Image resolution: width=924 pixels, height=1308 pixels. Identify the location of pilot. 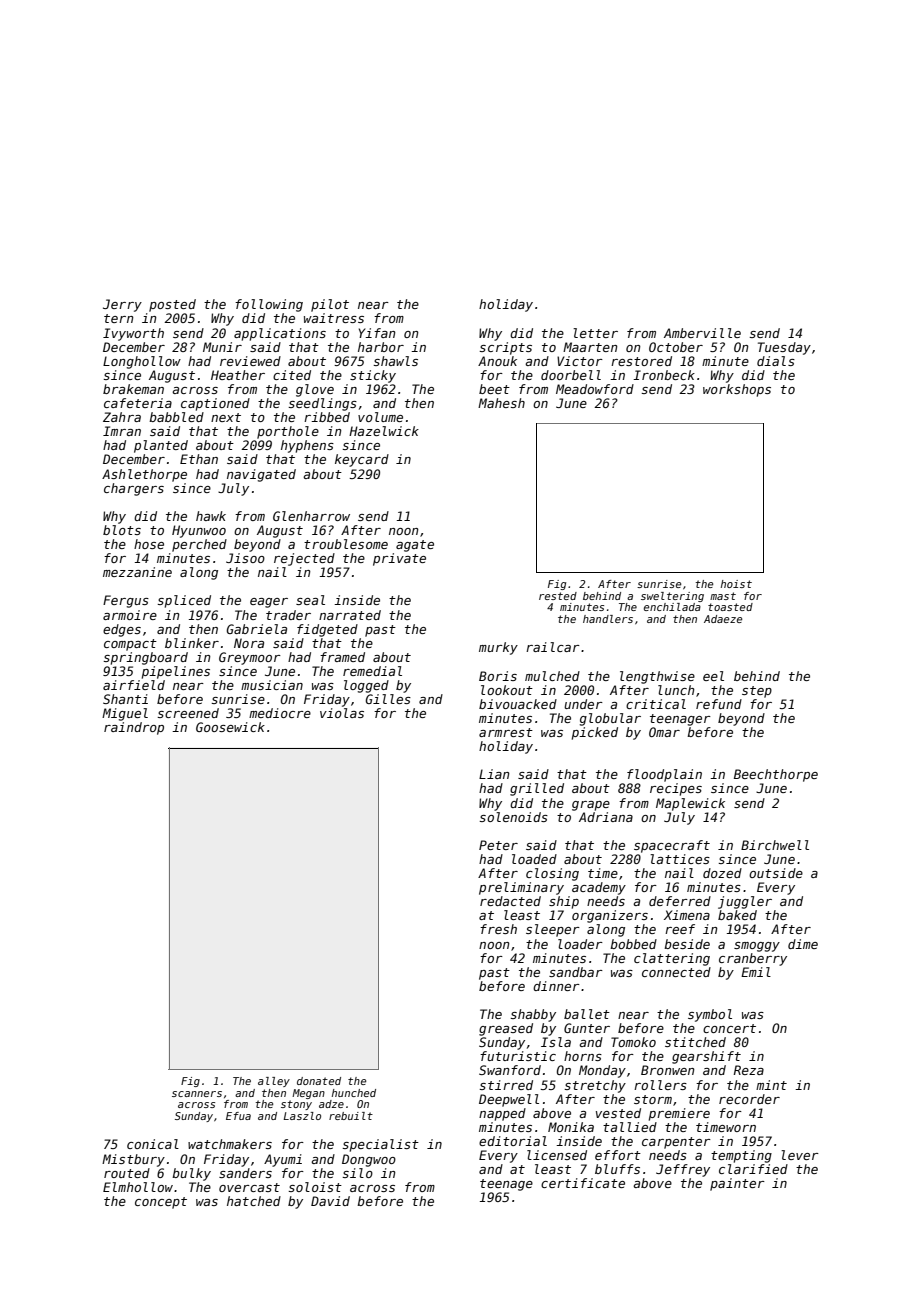
(330, 305).
